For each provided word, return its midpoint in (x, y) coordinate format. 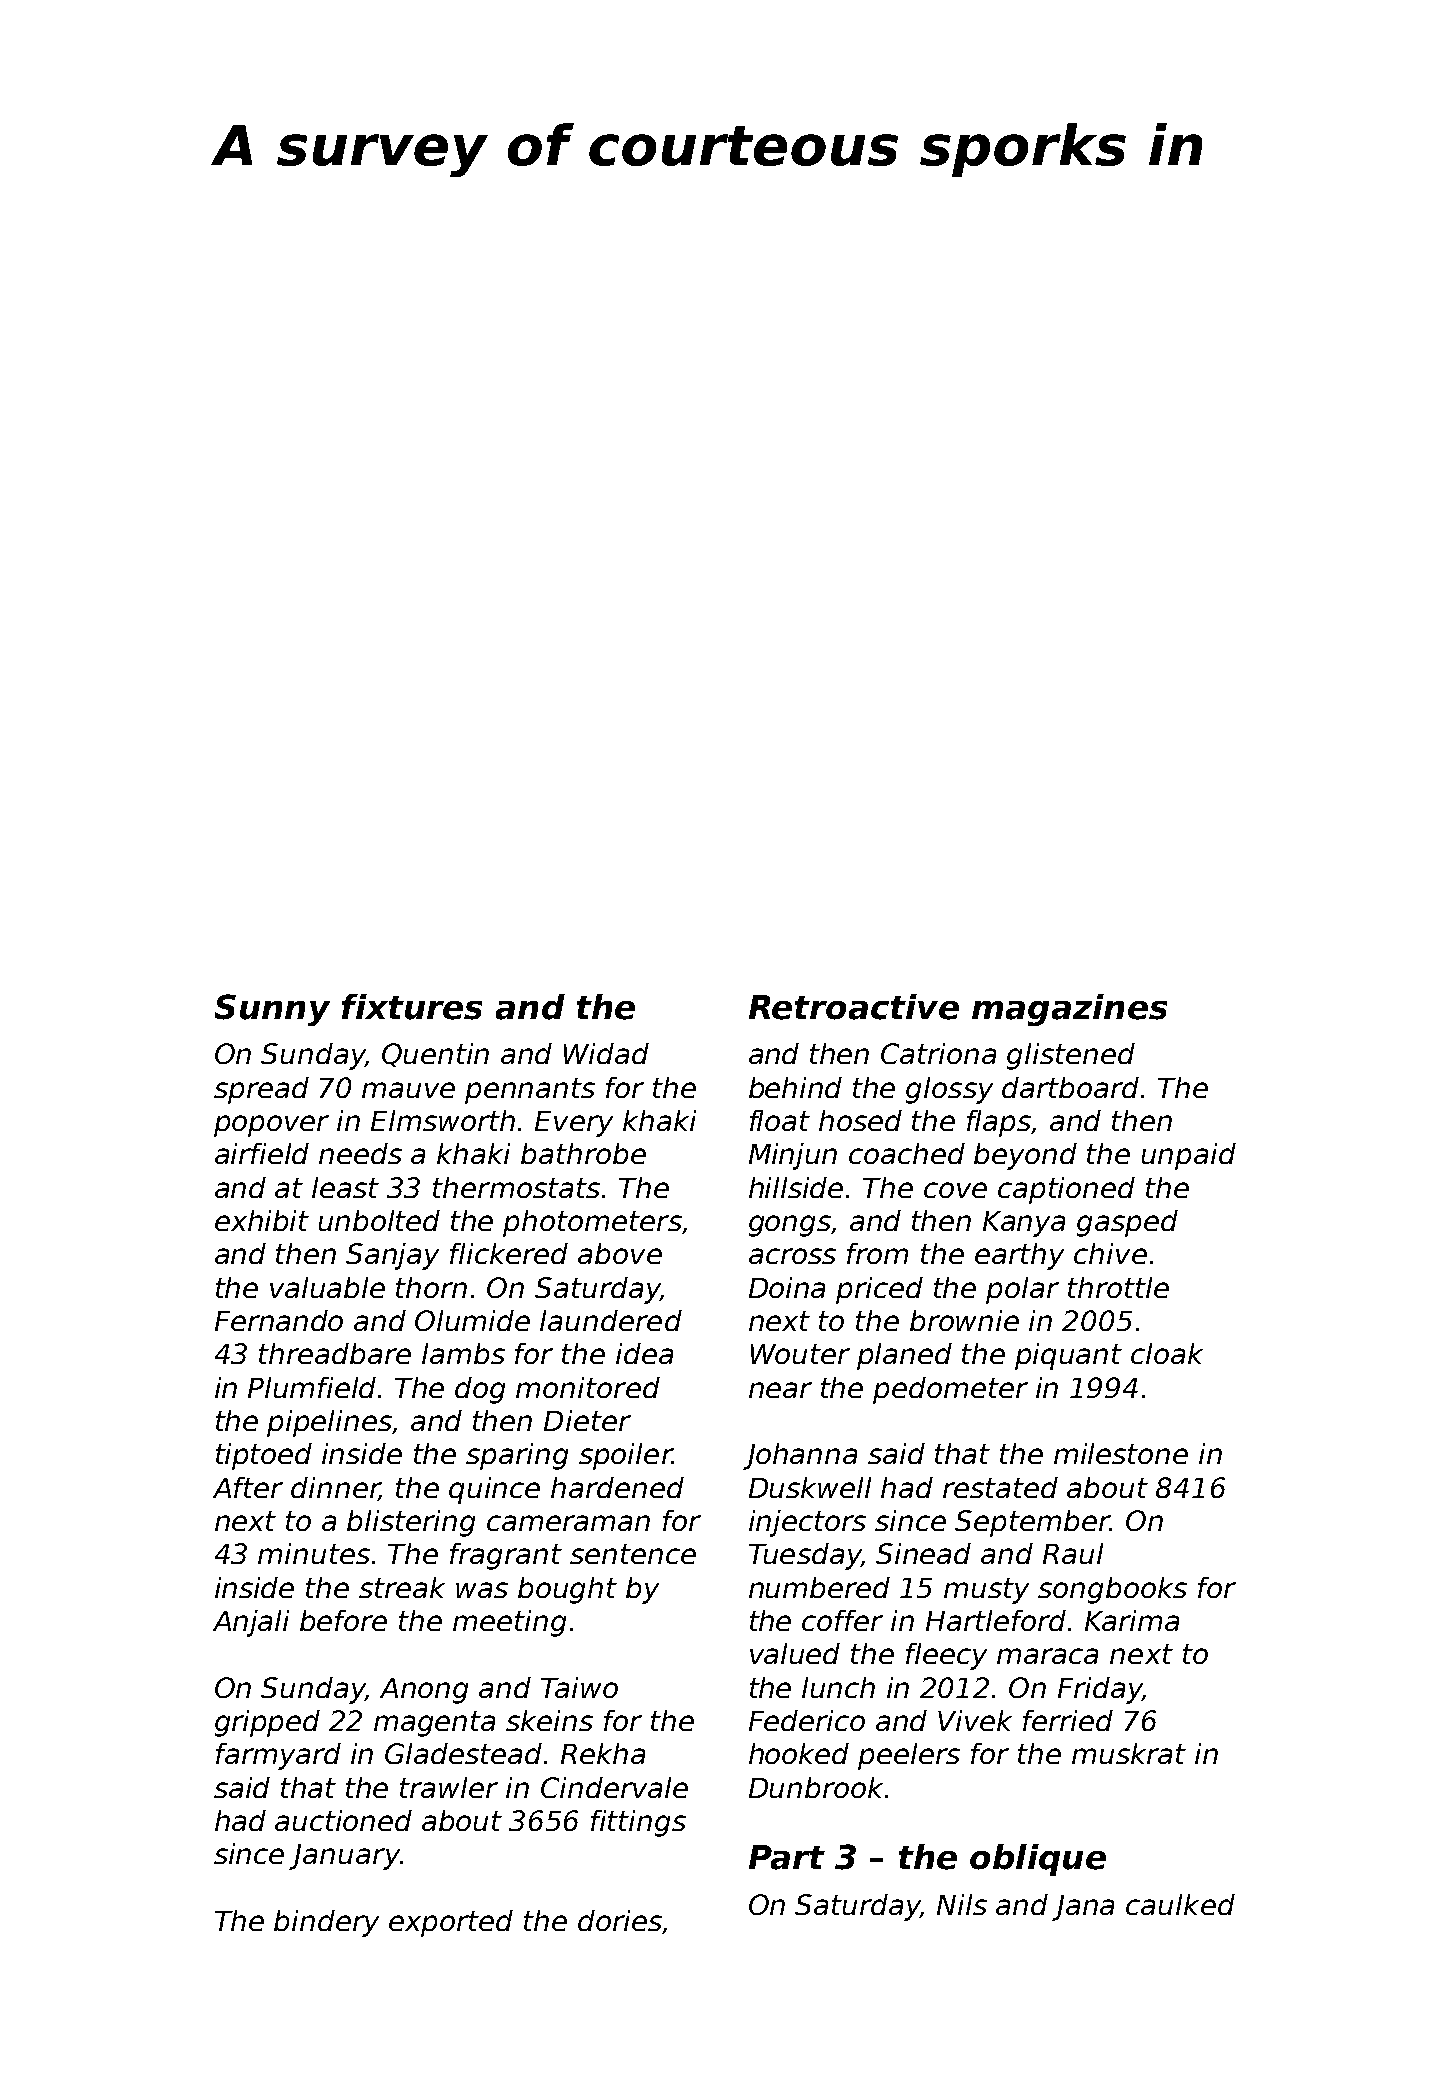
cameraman (568, 1523)
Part (787, 1857)
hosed (860, 1120)
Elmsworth (443, 1120)
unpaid (1189, 1156)
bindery (326, 1923)
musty (986, 1591)
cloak (1167, 1353)
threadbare (335, 1353)
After (248, 1487)
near (780, 1390)
